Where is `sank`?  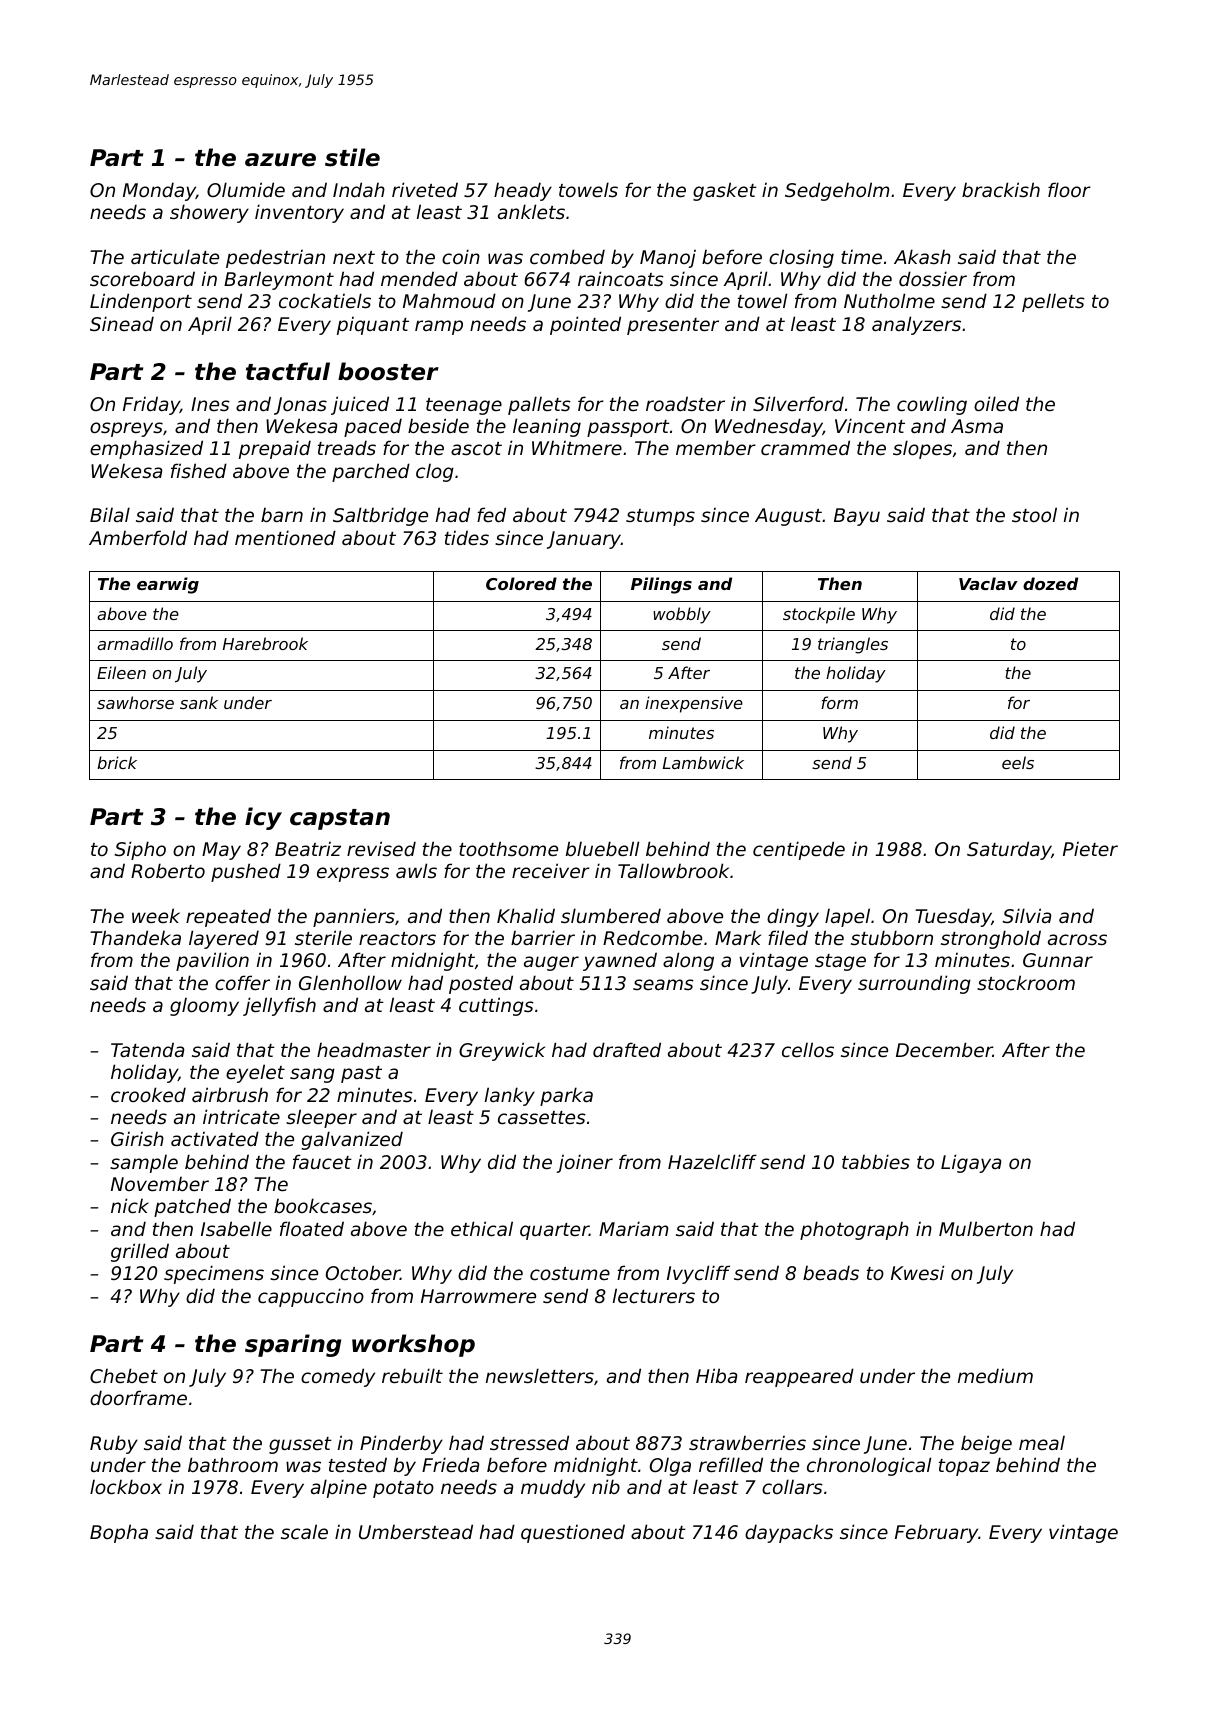
sank is located at coordinates (199, 702).
